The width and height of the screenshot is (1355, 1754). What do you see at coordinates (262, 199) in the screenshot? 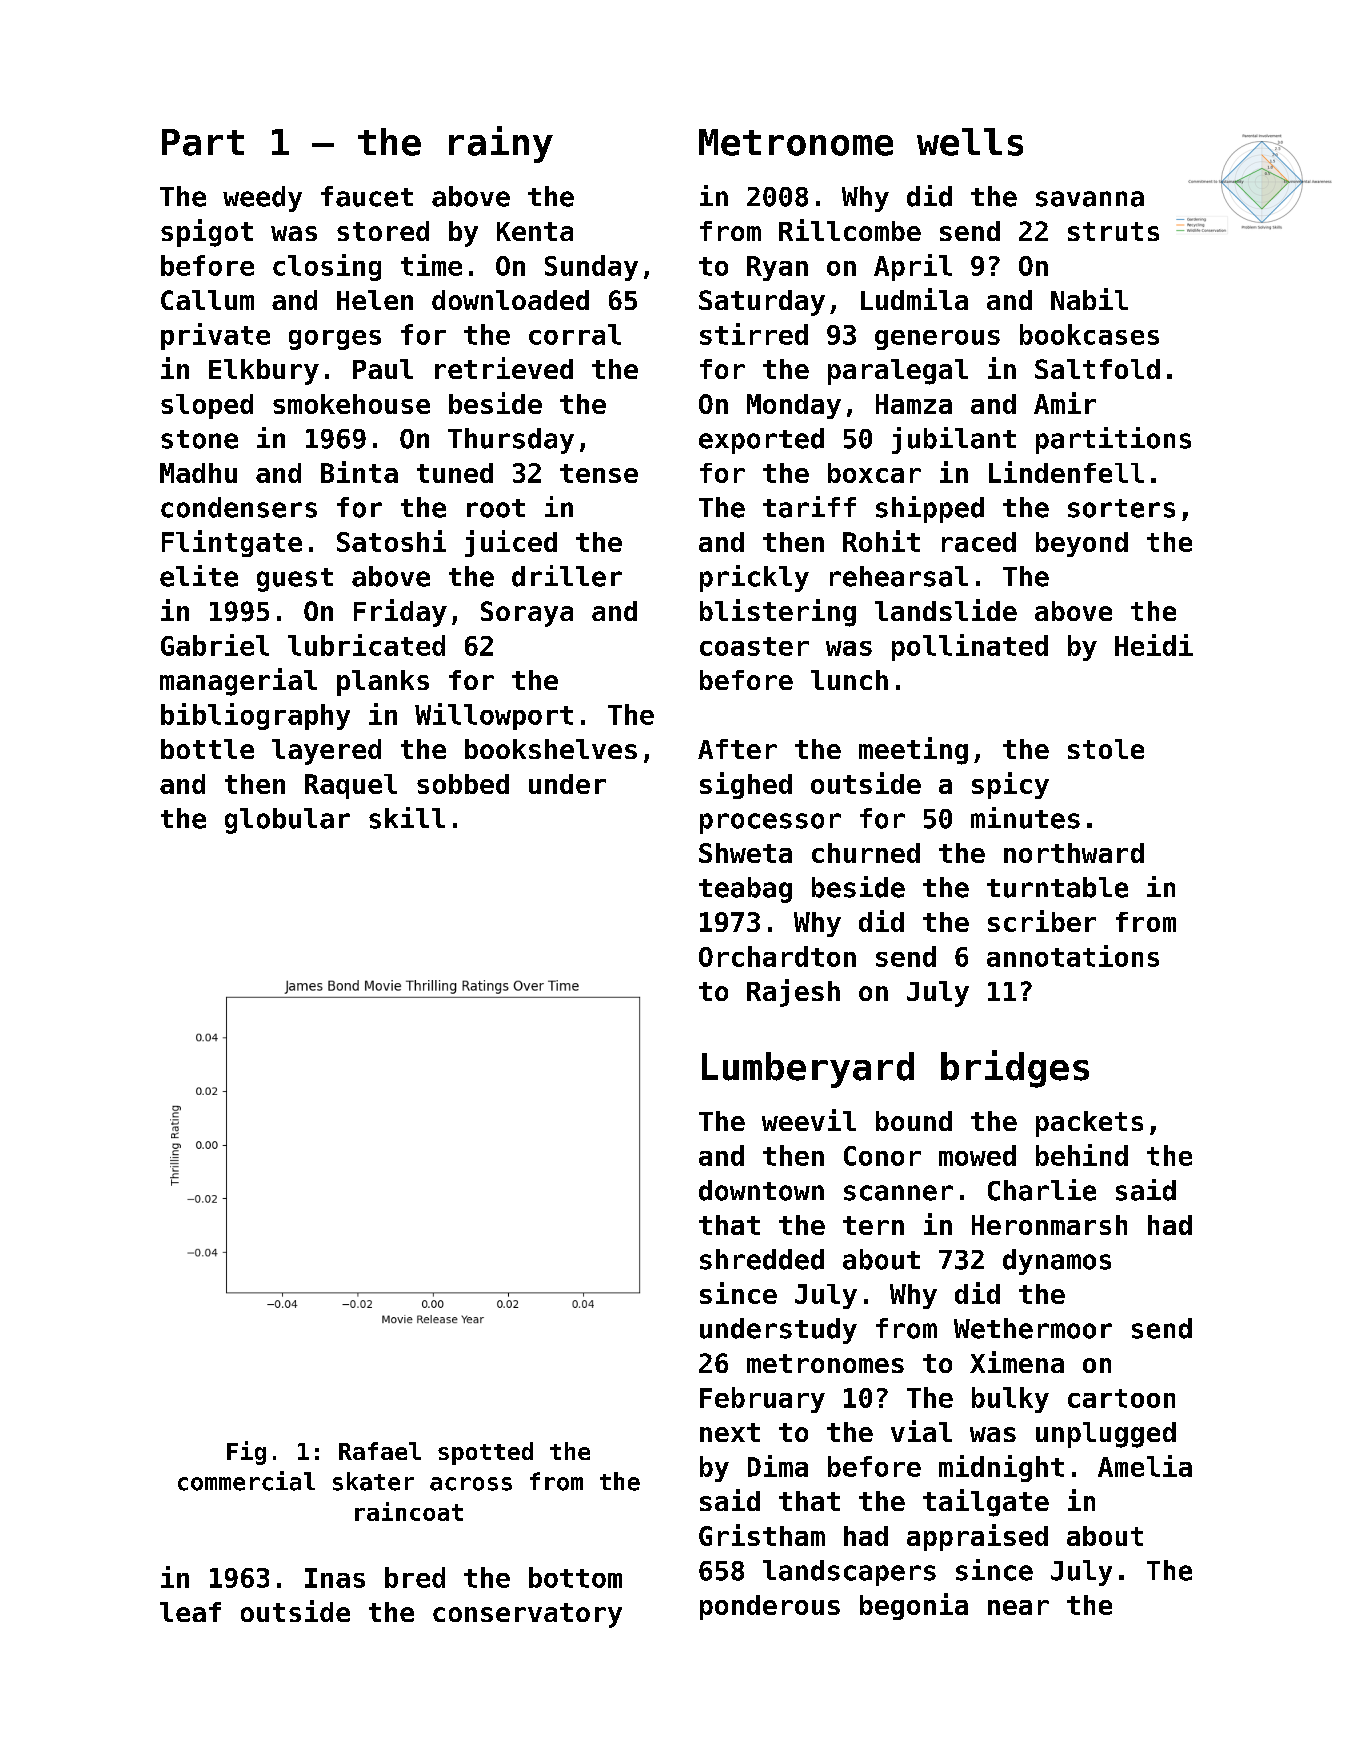
I see `weedy` at bounding box center [262, 199].
